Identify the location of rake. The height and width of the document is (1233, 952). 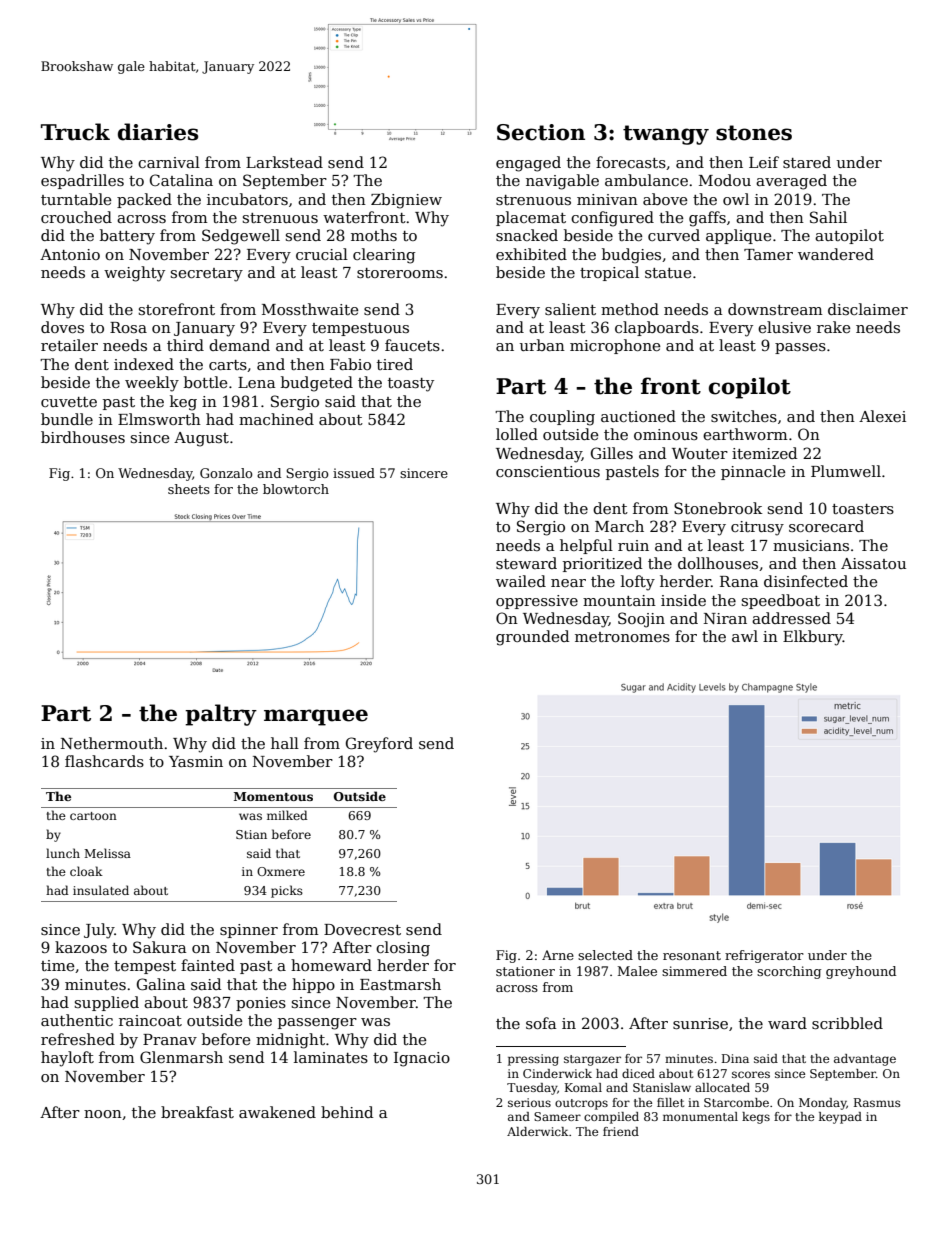
(834, 327).
